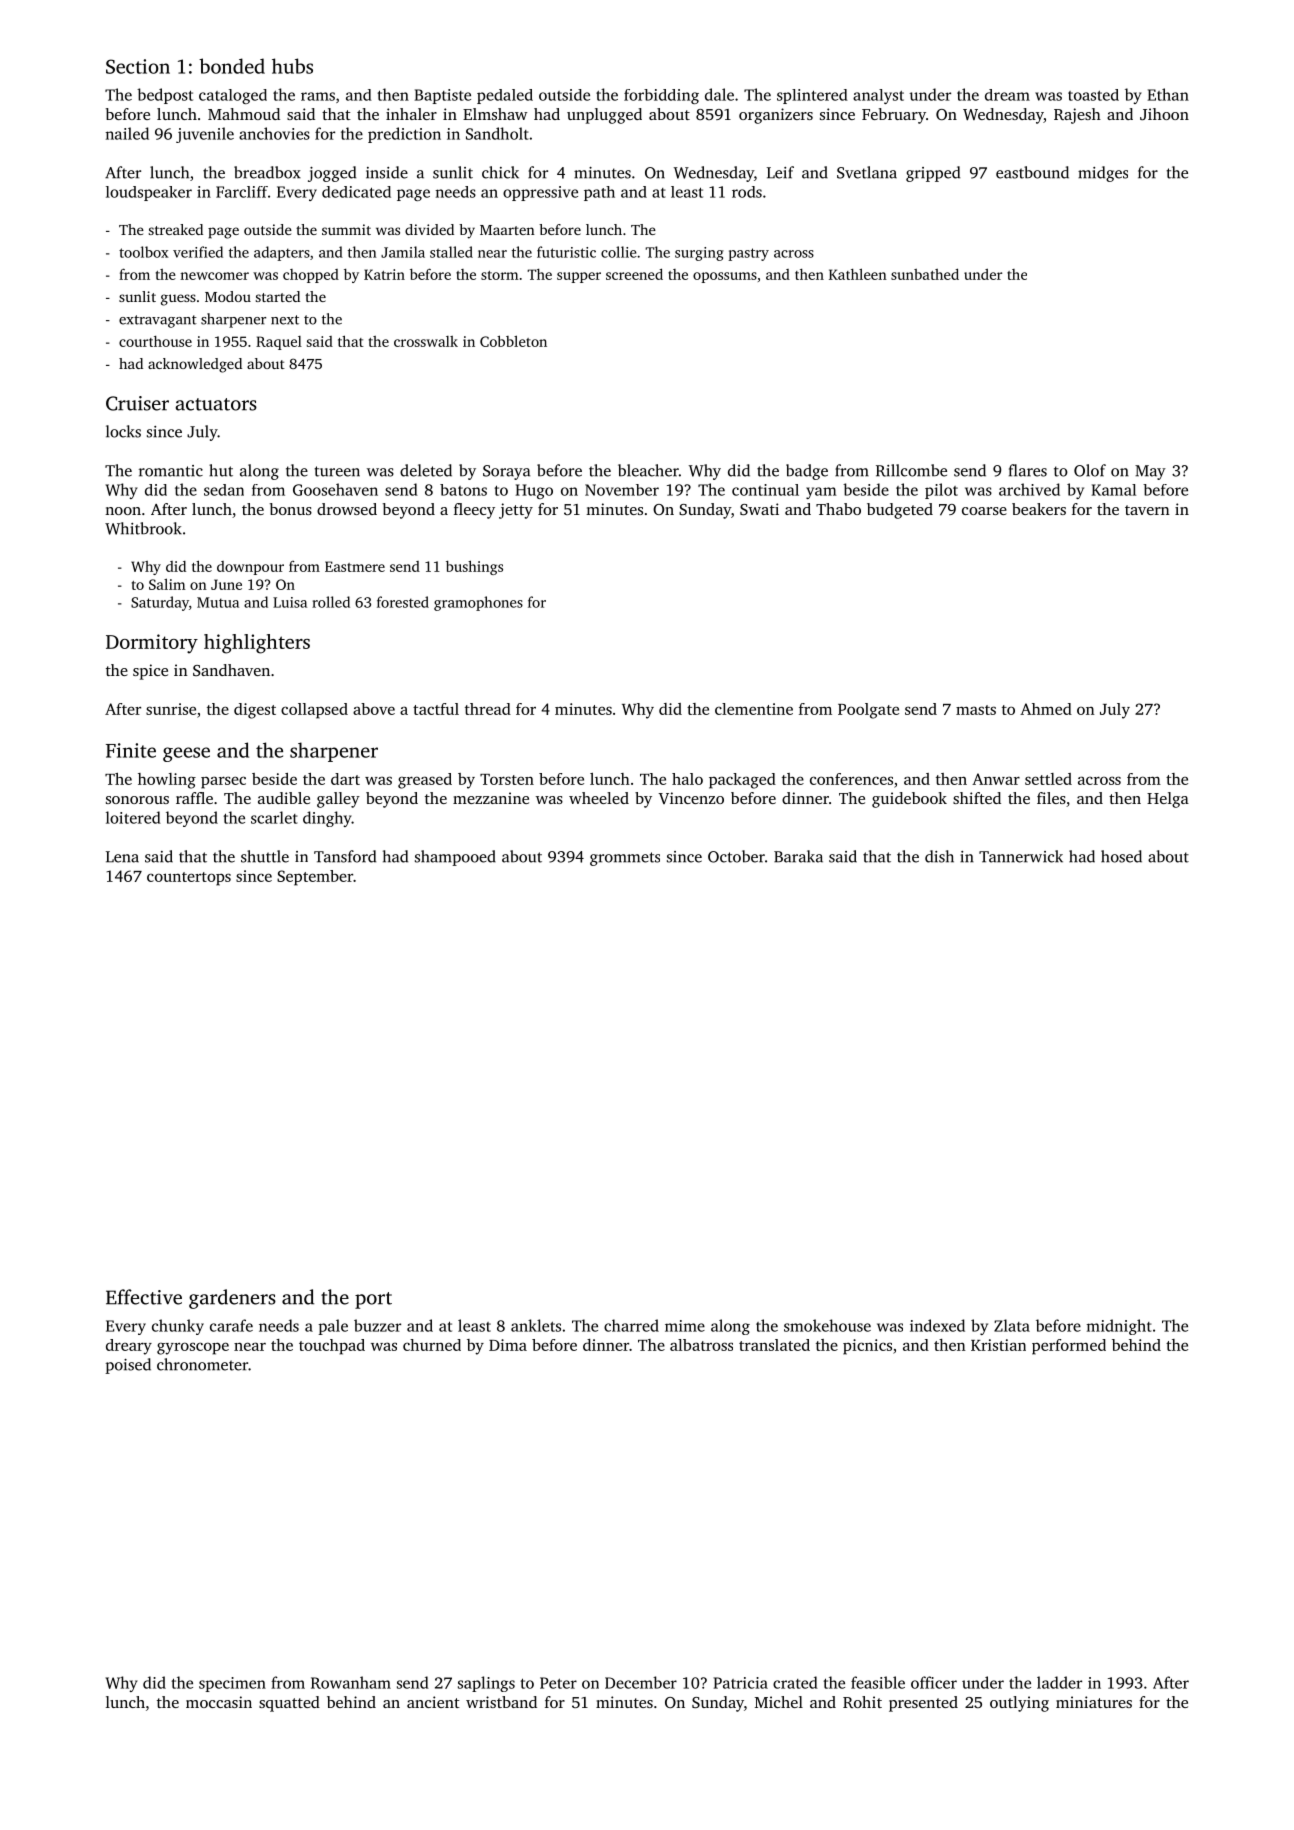  What do you see at coordinates (138, 66) in the screenshot?
I see `Section` at bounding box center [138, 66].
